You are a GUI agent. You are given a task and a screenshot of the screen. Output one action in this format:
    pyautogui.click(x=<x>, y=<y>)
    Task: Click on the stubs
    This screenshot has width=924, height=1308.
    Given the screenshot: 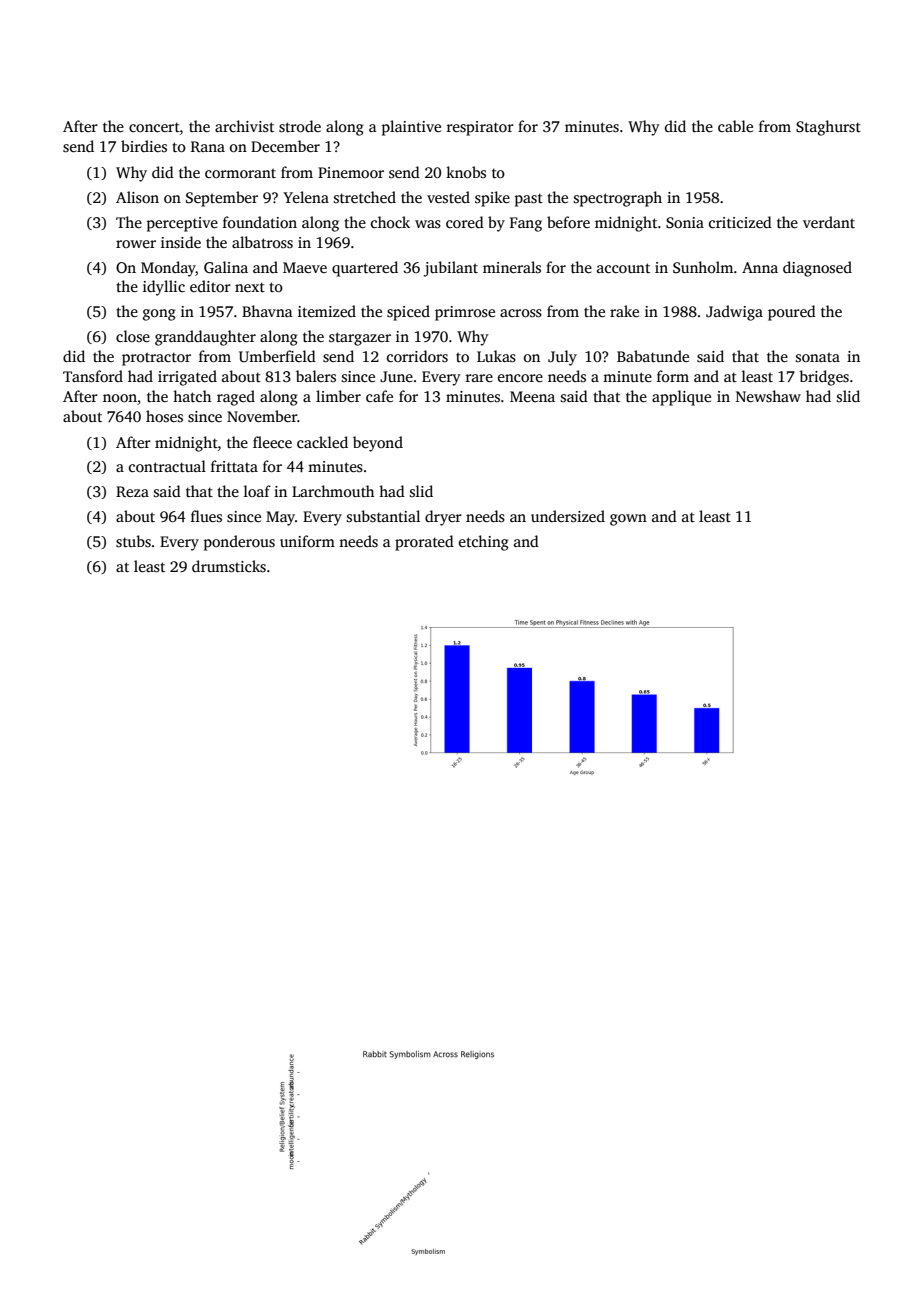 What is the action you would take?
    pyautogui.click(x=133, y=541)
